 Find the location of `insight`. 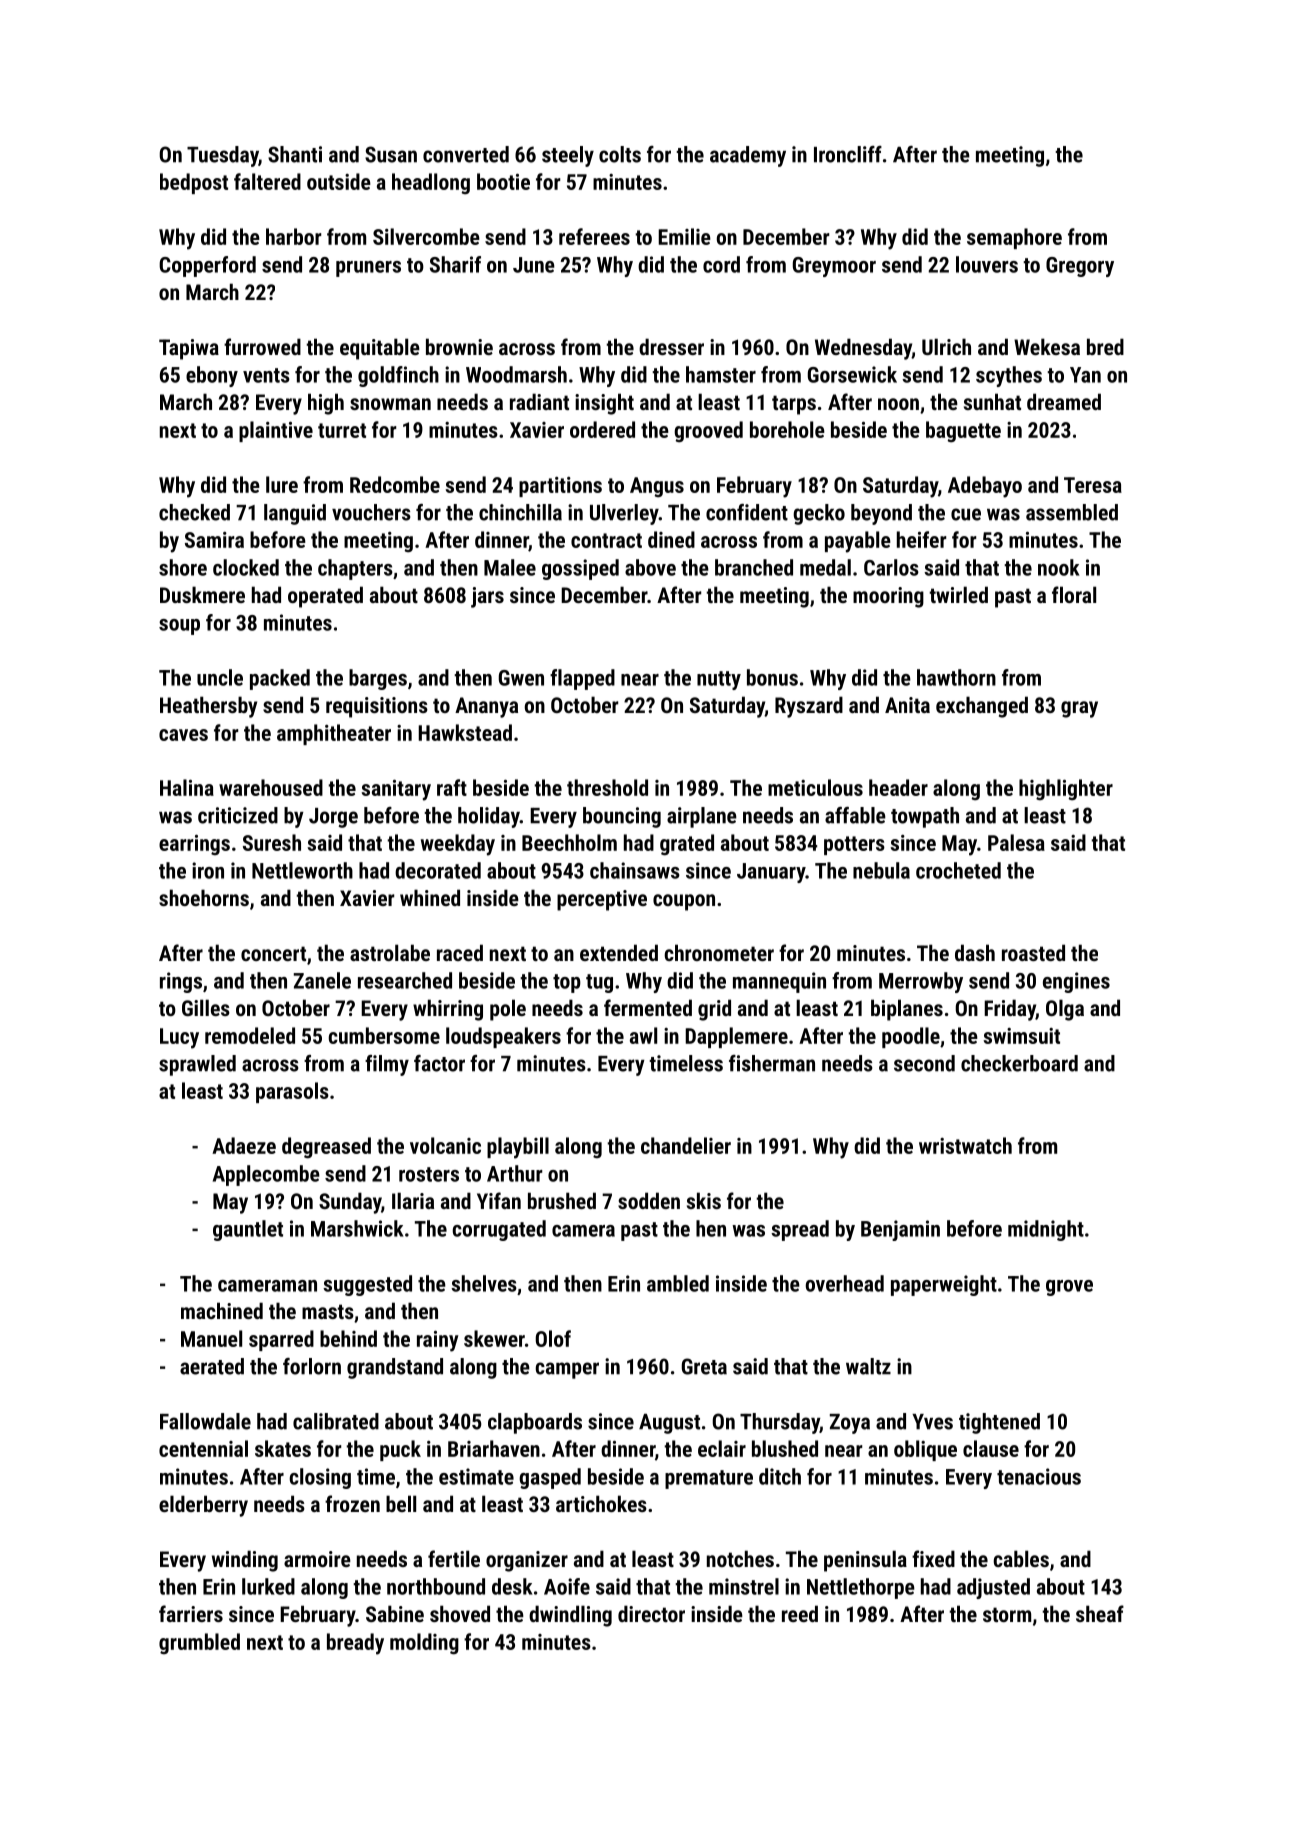

insight is located at coordinates (604, 404).
